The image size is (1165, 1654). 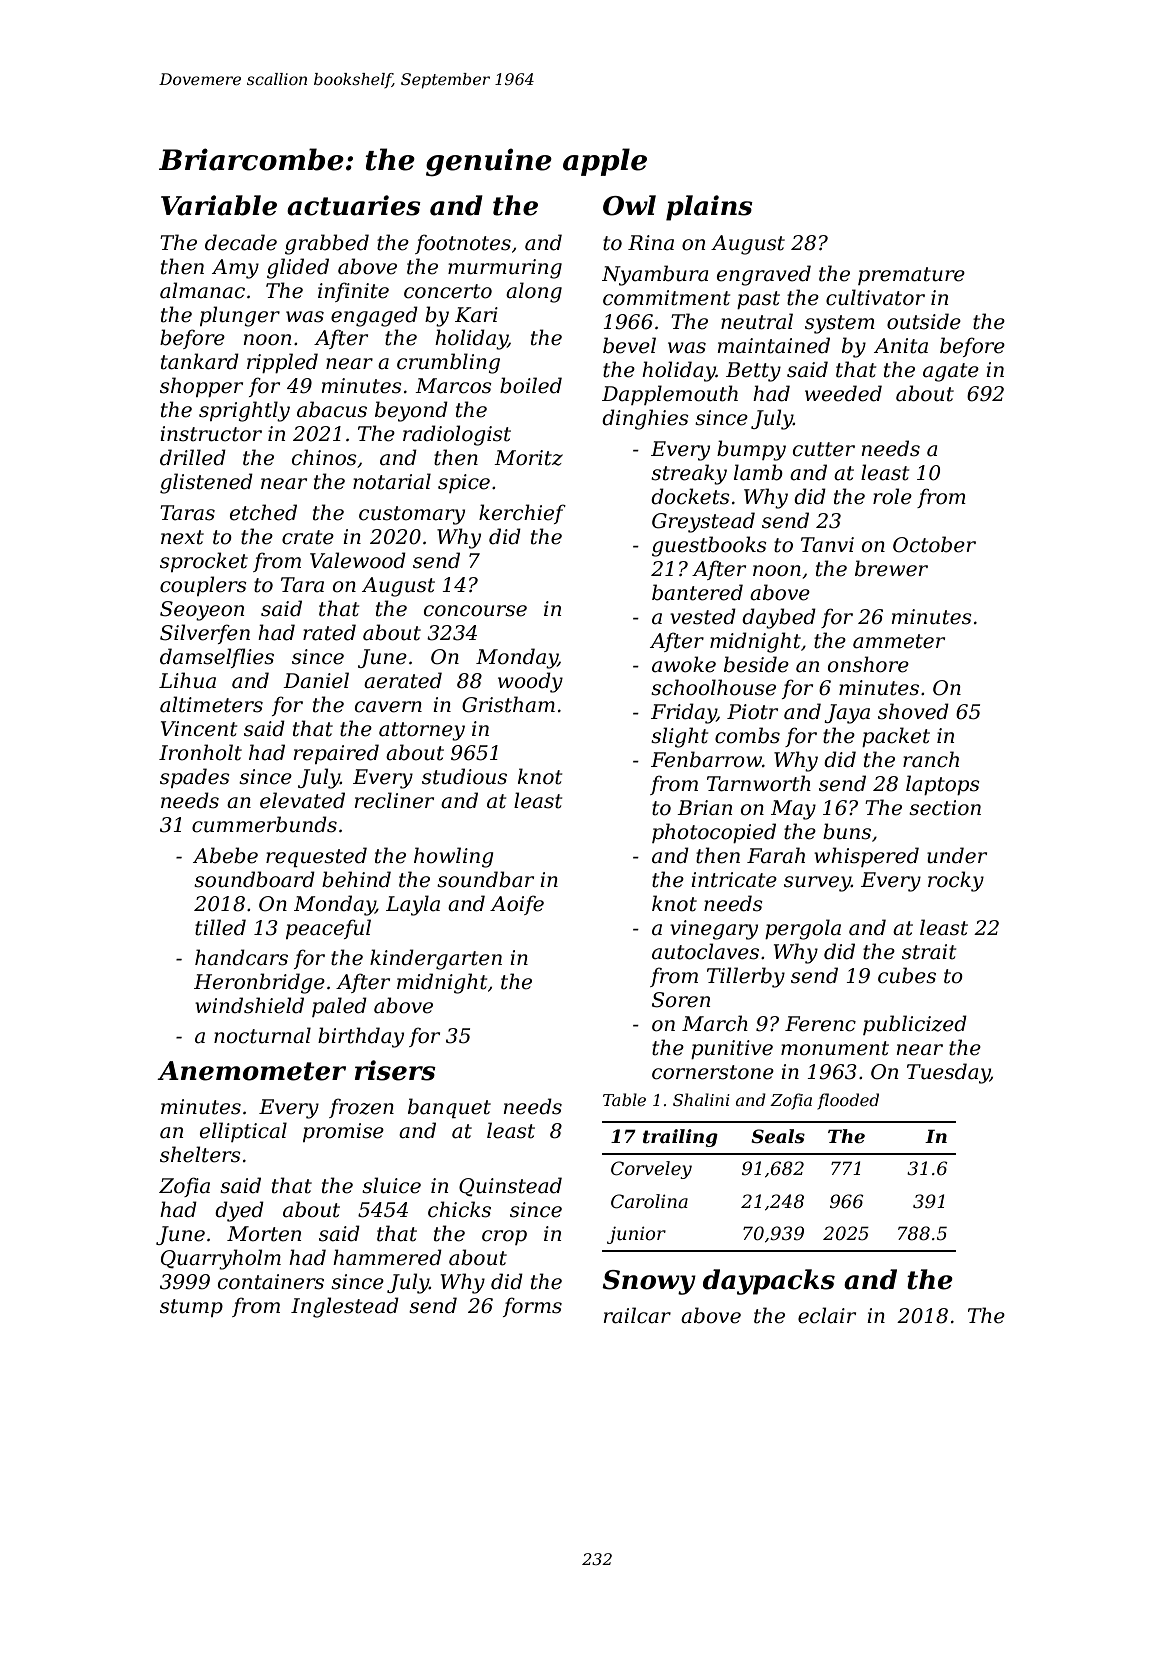 I want to click on Inglestead, so click(x=345, y=1307).
